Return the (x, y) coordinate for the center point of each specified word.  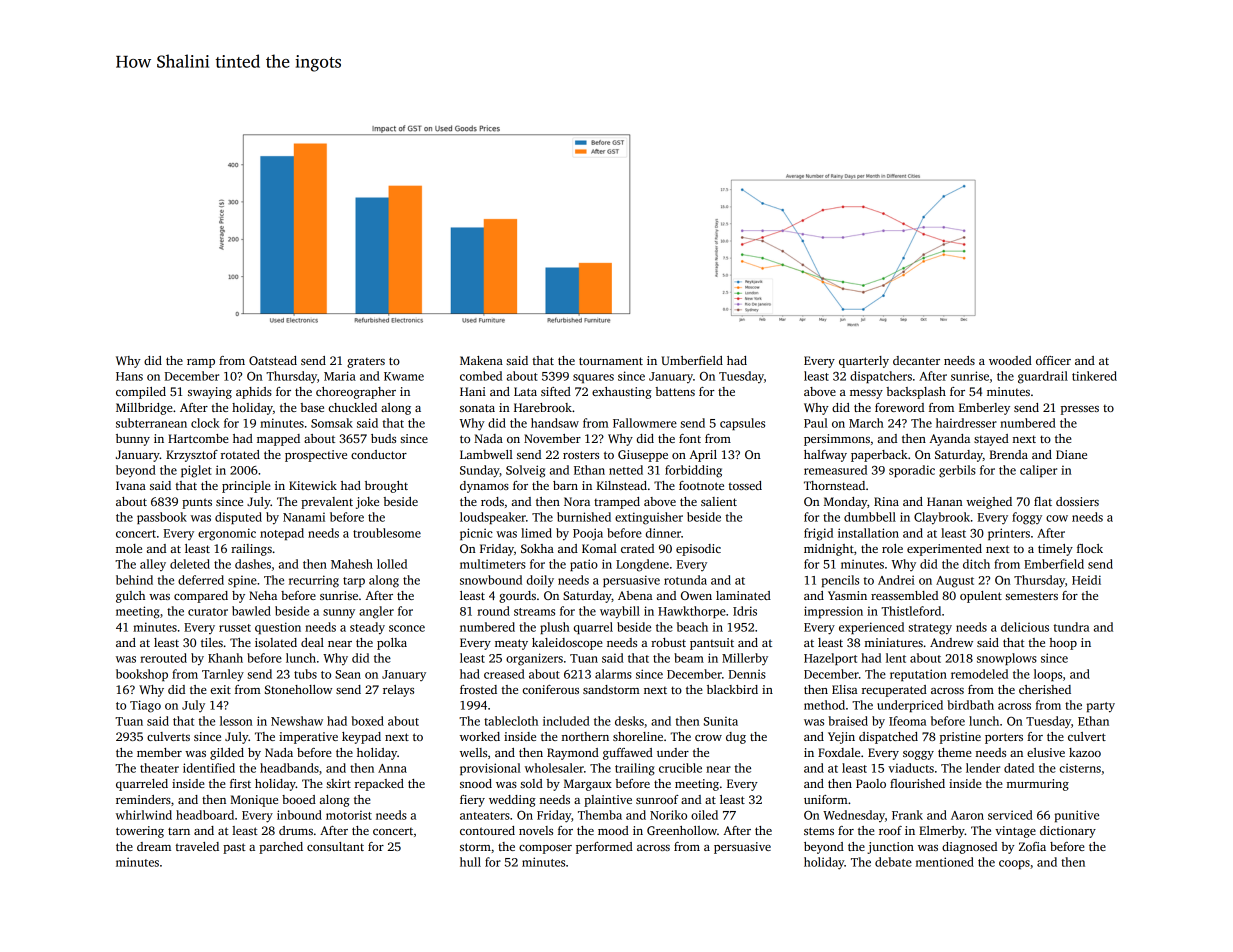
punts (197, 503)
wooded (1010, 360)
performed (604, 848)
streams (534, 612)
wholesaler (554, 768)
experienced (871, 628)
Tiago (145, 706)
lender (983, 768)
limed (536, 533)
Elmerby (942, 832)
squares (593, 378)
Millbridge (144, 409)
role (892, 548)
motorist (349, 815)
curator (208, 612)
